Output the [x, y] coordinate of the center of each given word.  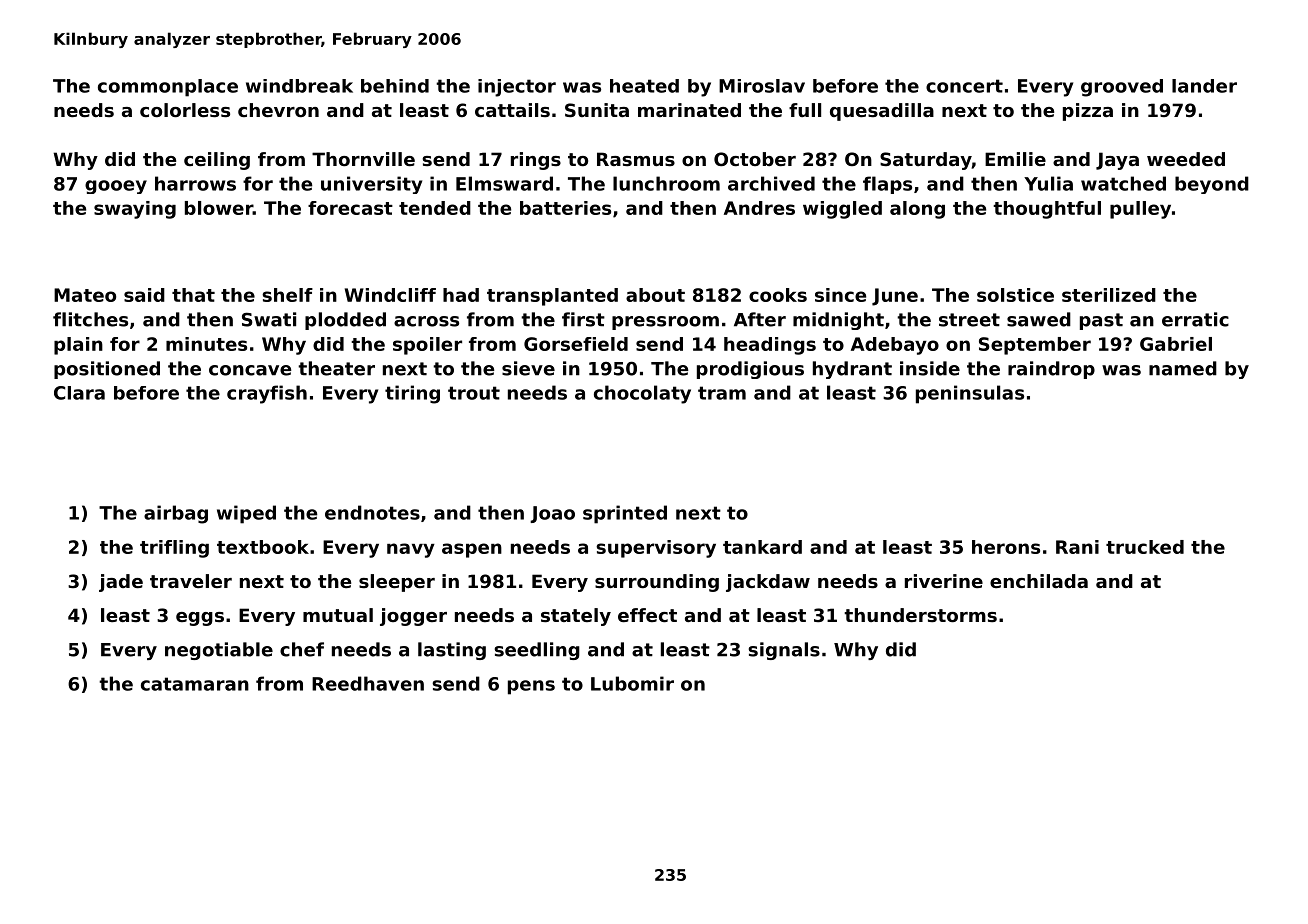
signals [784, 651]
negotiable [219, 651]
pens [531, 687]
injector [517, 88]
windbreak [299, 86]
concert [964, 86]
